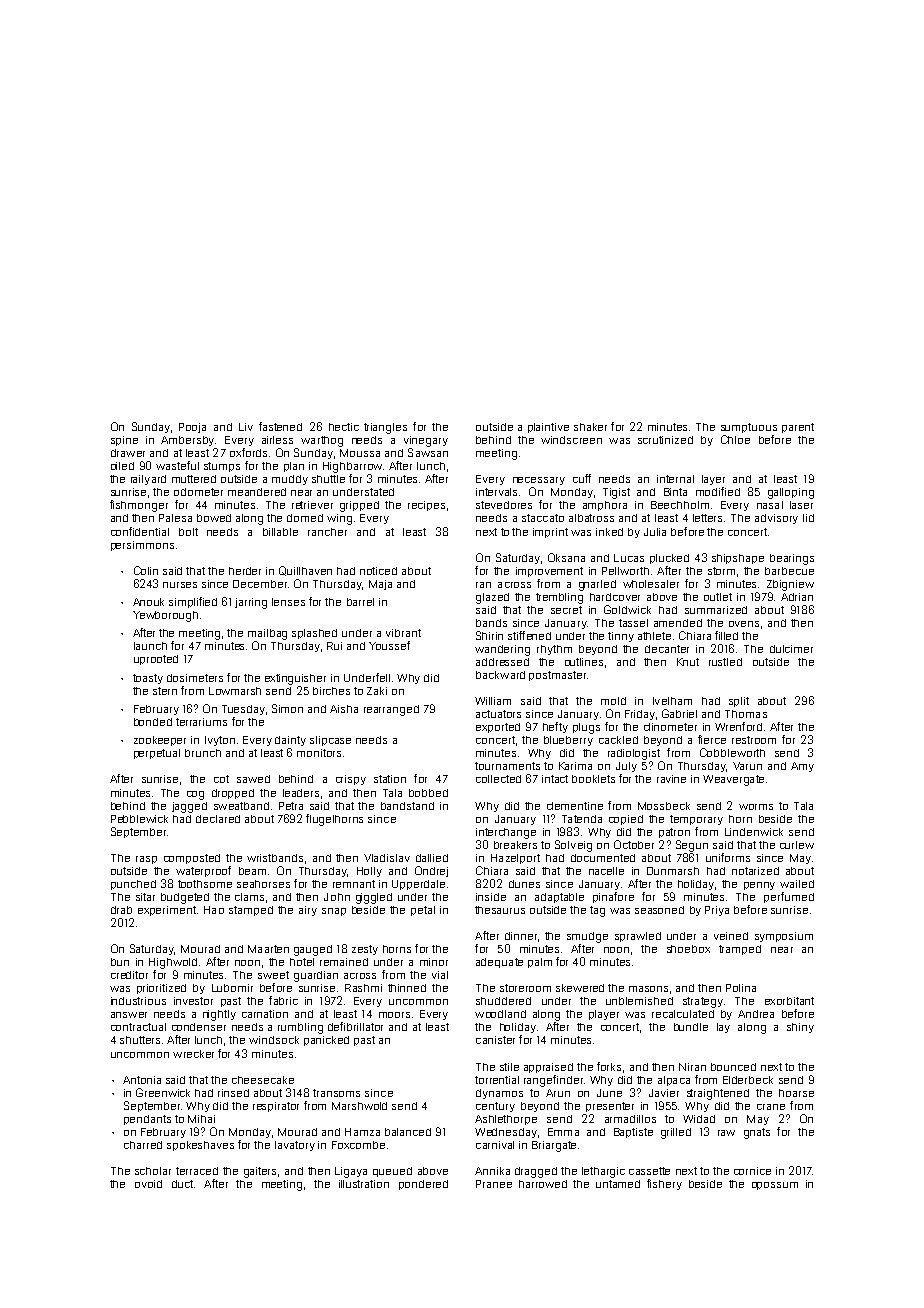  I want to click on interchange, so click(506, 833).
